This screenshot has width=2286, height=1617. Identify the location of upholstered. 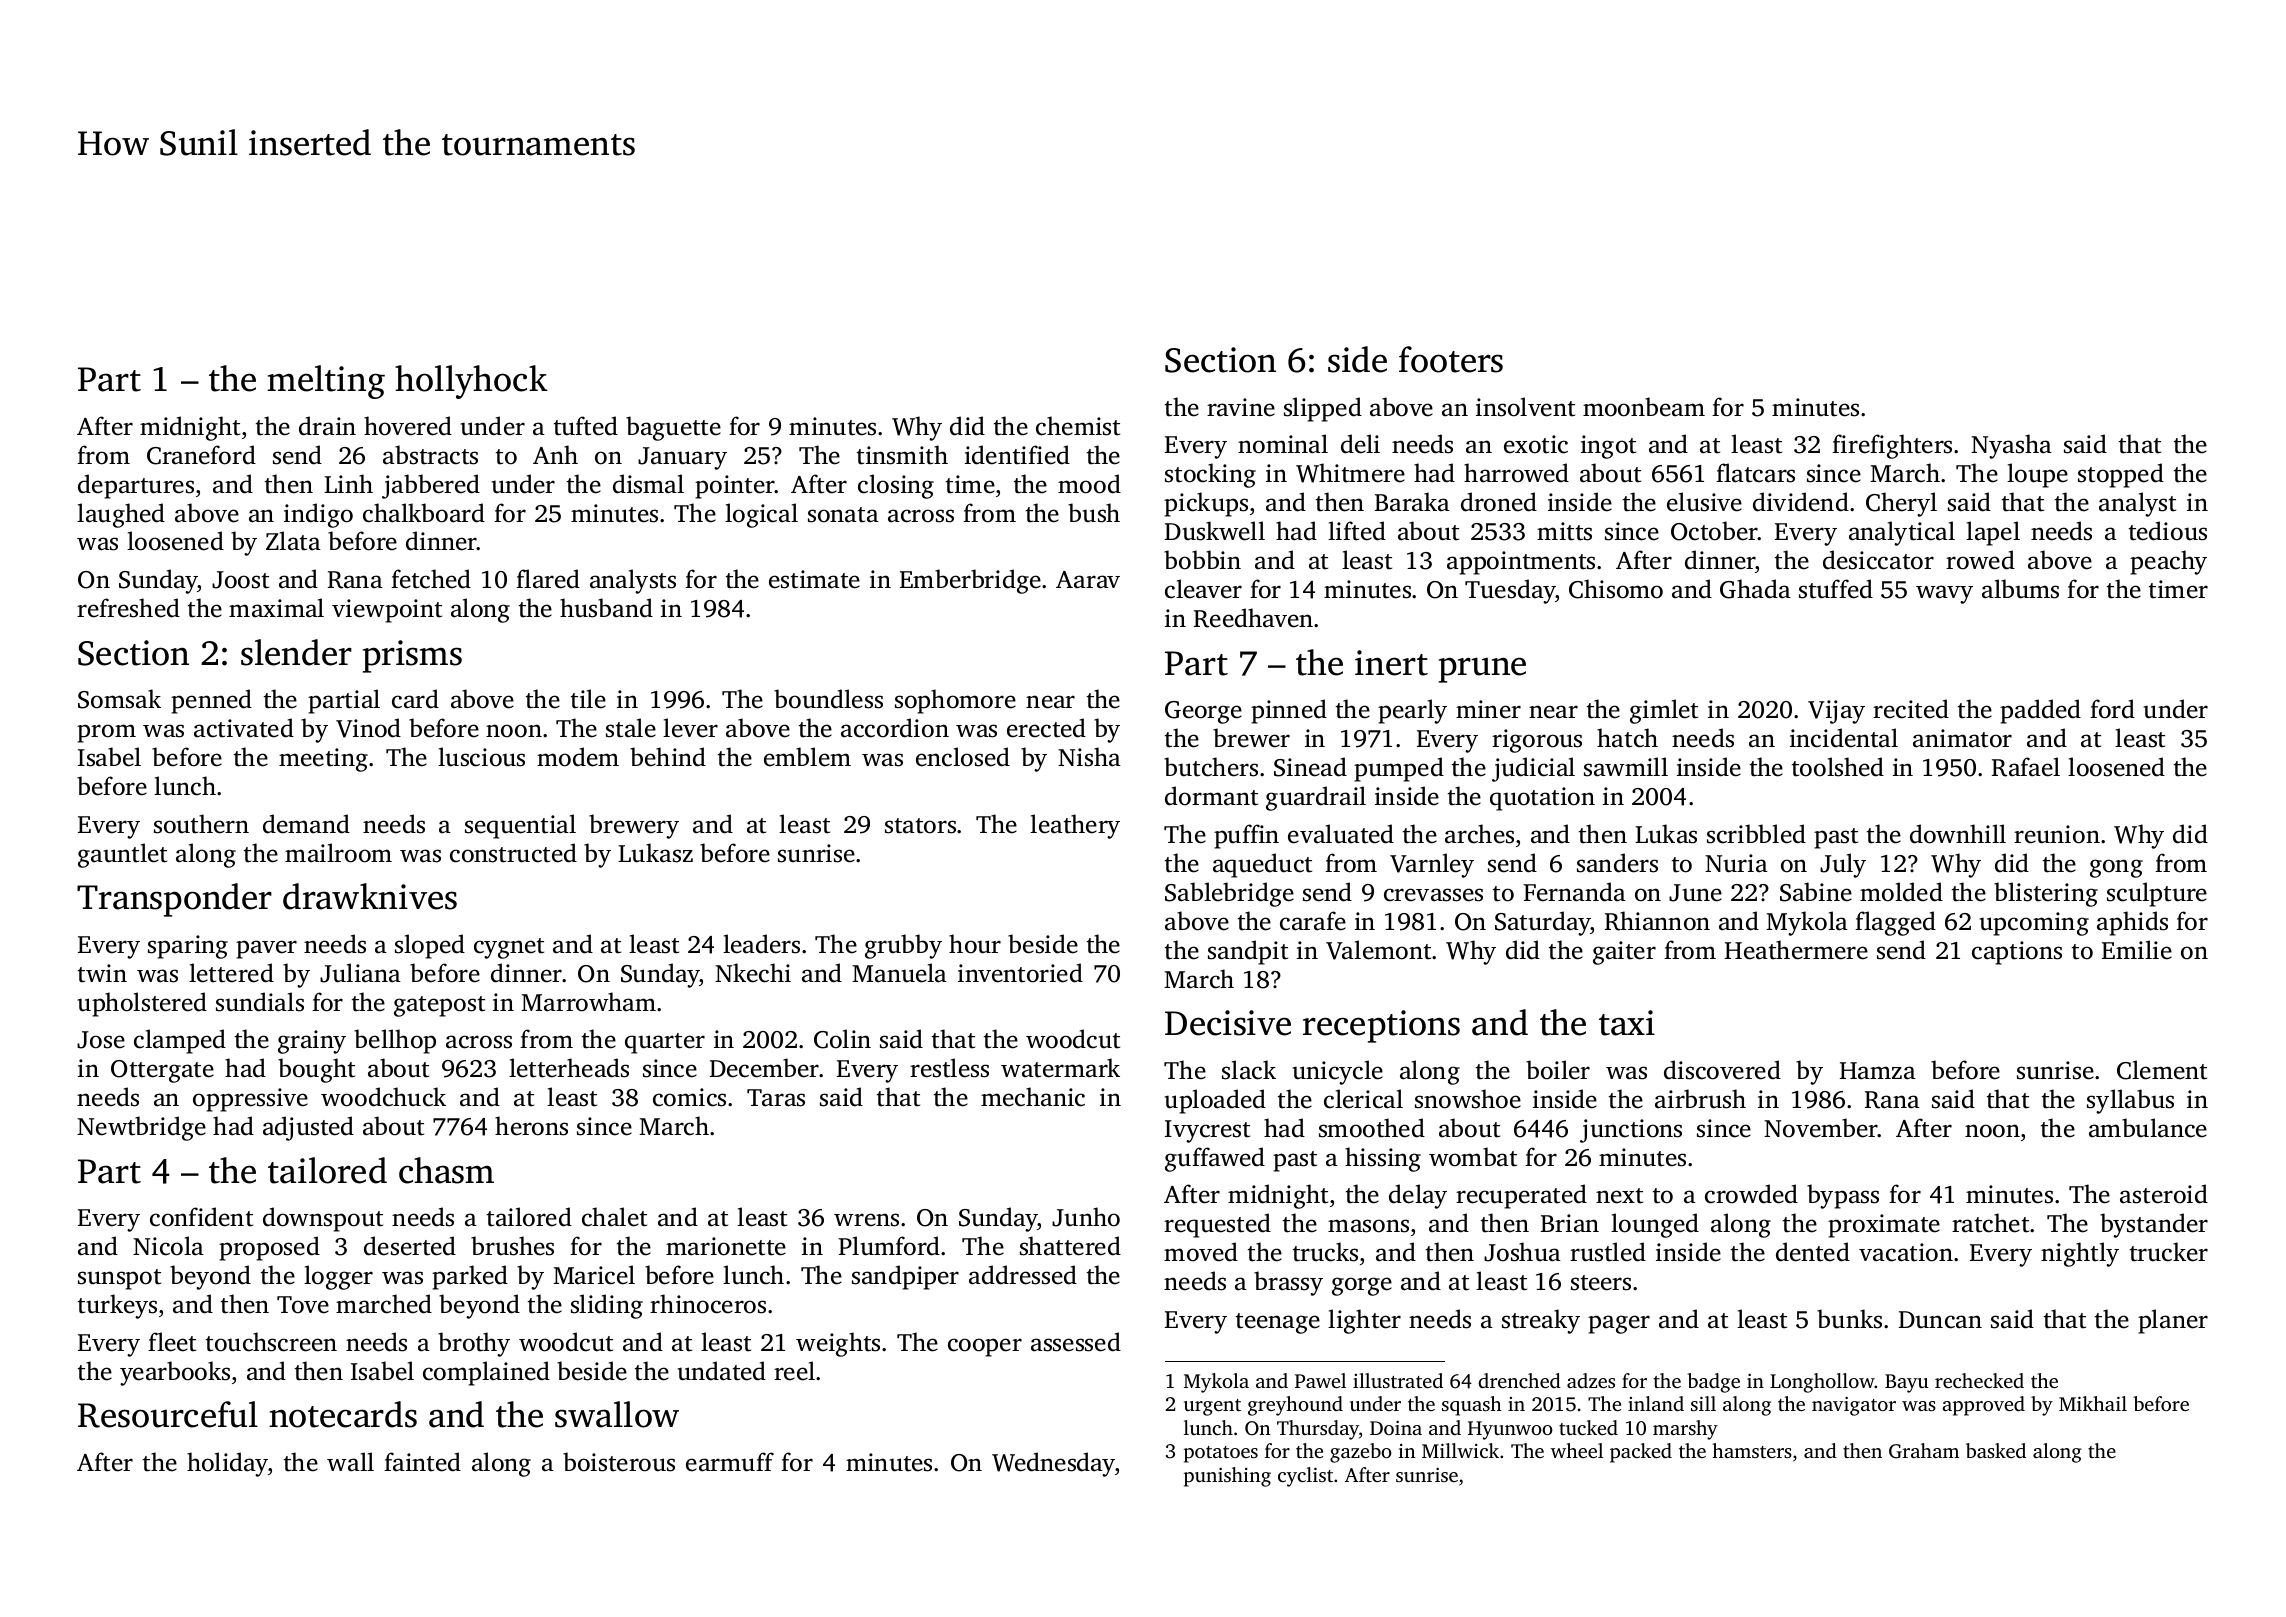
(142, 1004).
